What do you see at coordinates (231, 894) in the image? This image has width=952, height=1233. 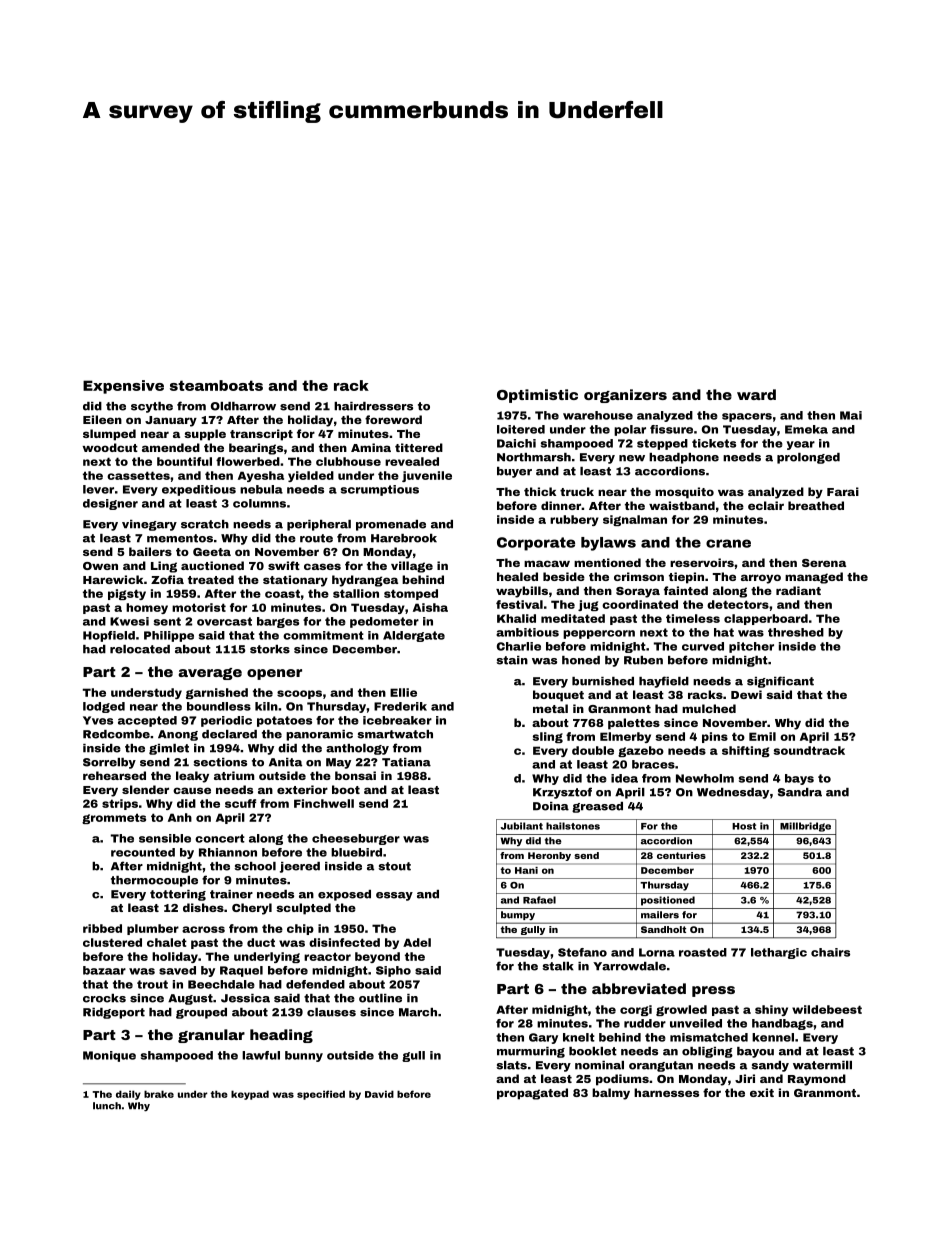 I see `trainer` at bounding box center [231, 894].
